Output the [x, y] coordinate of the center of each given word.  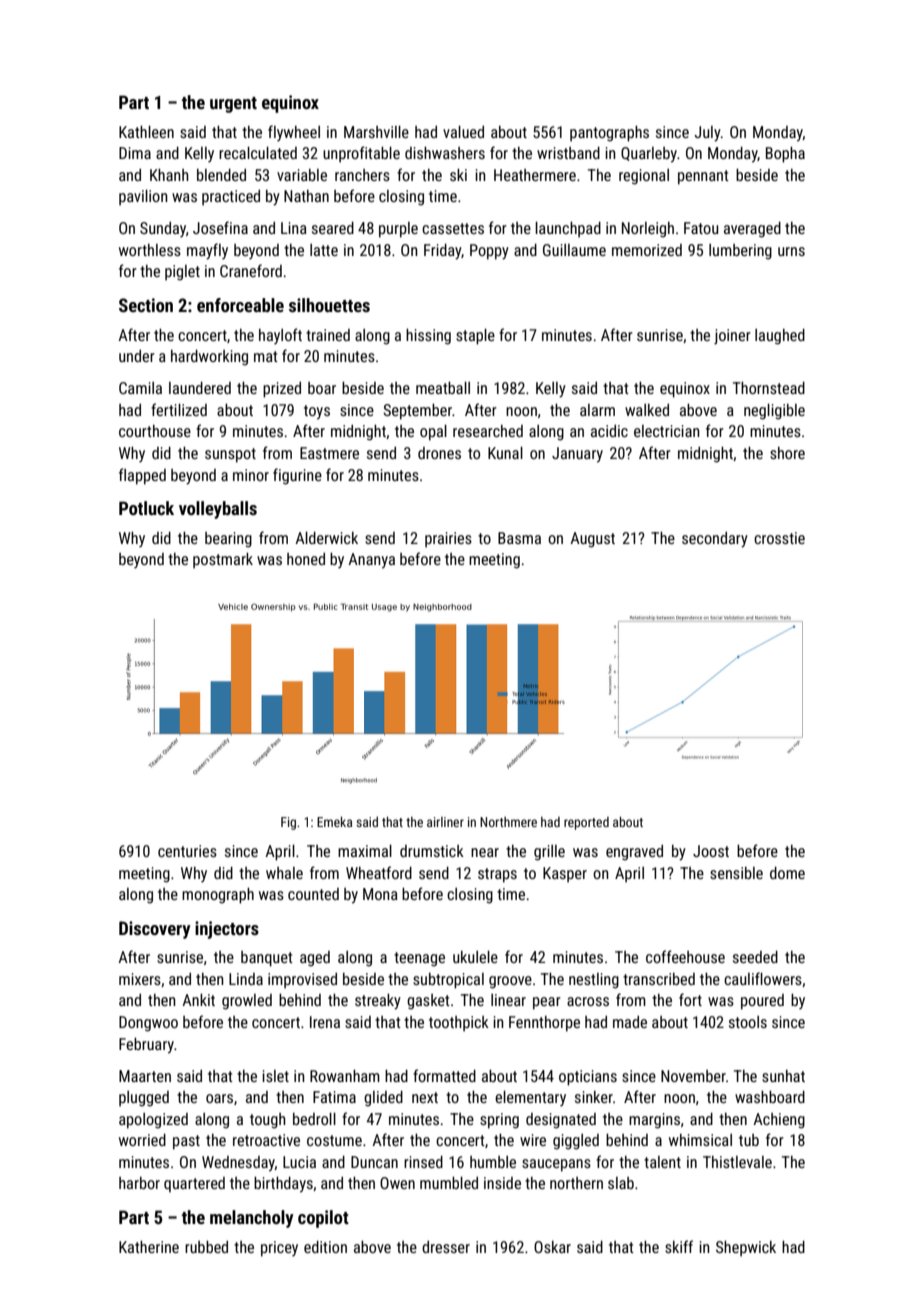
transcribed [659, 979]
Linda [246, 979]
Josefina [220, 227]
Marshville [376, 132]
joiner [732, 337]
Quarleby [649, 155]
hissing [428, 337]
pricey [279, 1249]
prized [282, 390]
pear [547, 1003]
